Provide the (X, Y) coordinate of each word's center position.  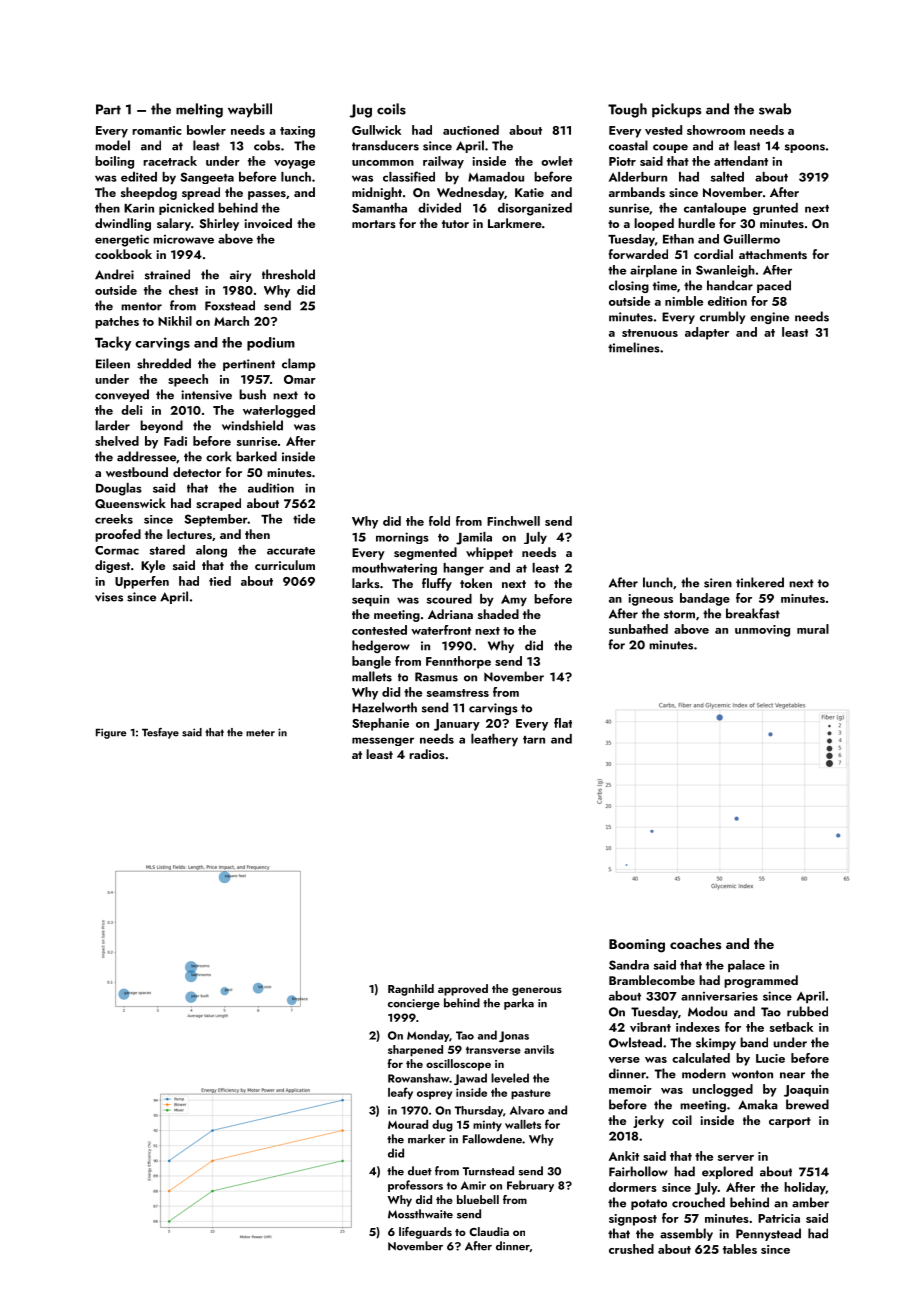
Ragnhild (411, 990)
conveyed (122, 395)
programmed (761, 981)
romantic (157, 130)
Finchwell (513, 521)
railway (443, 162)
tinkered (760, 582)
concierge (414, 1004)
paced (774, 286)
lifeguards (425, 1233)
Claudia (489, 1231)
